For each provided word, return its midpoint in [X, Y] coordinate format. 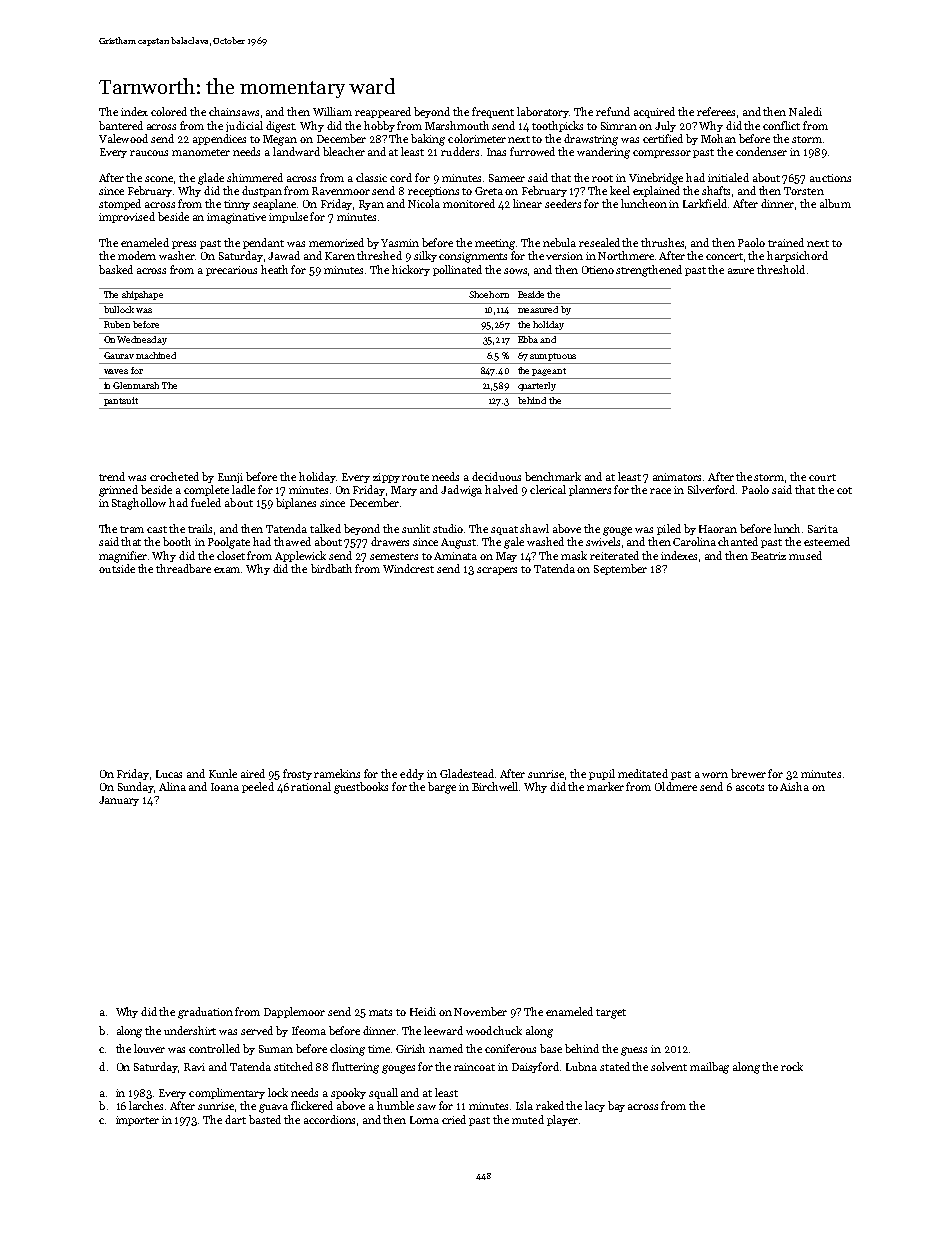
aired [253, 773]
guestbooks [361, 788]
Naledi [805, 111]
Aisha [794, 786]
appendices [219, 139]
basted [265, 1119]
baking [428, 140]
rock [792, 1066]
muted [528, 1119]
